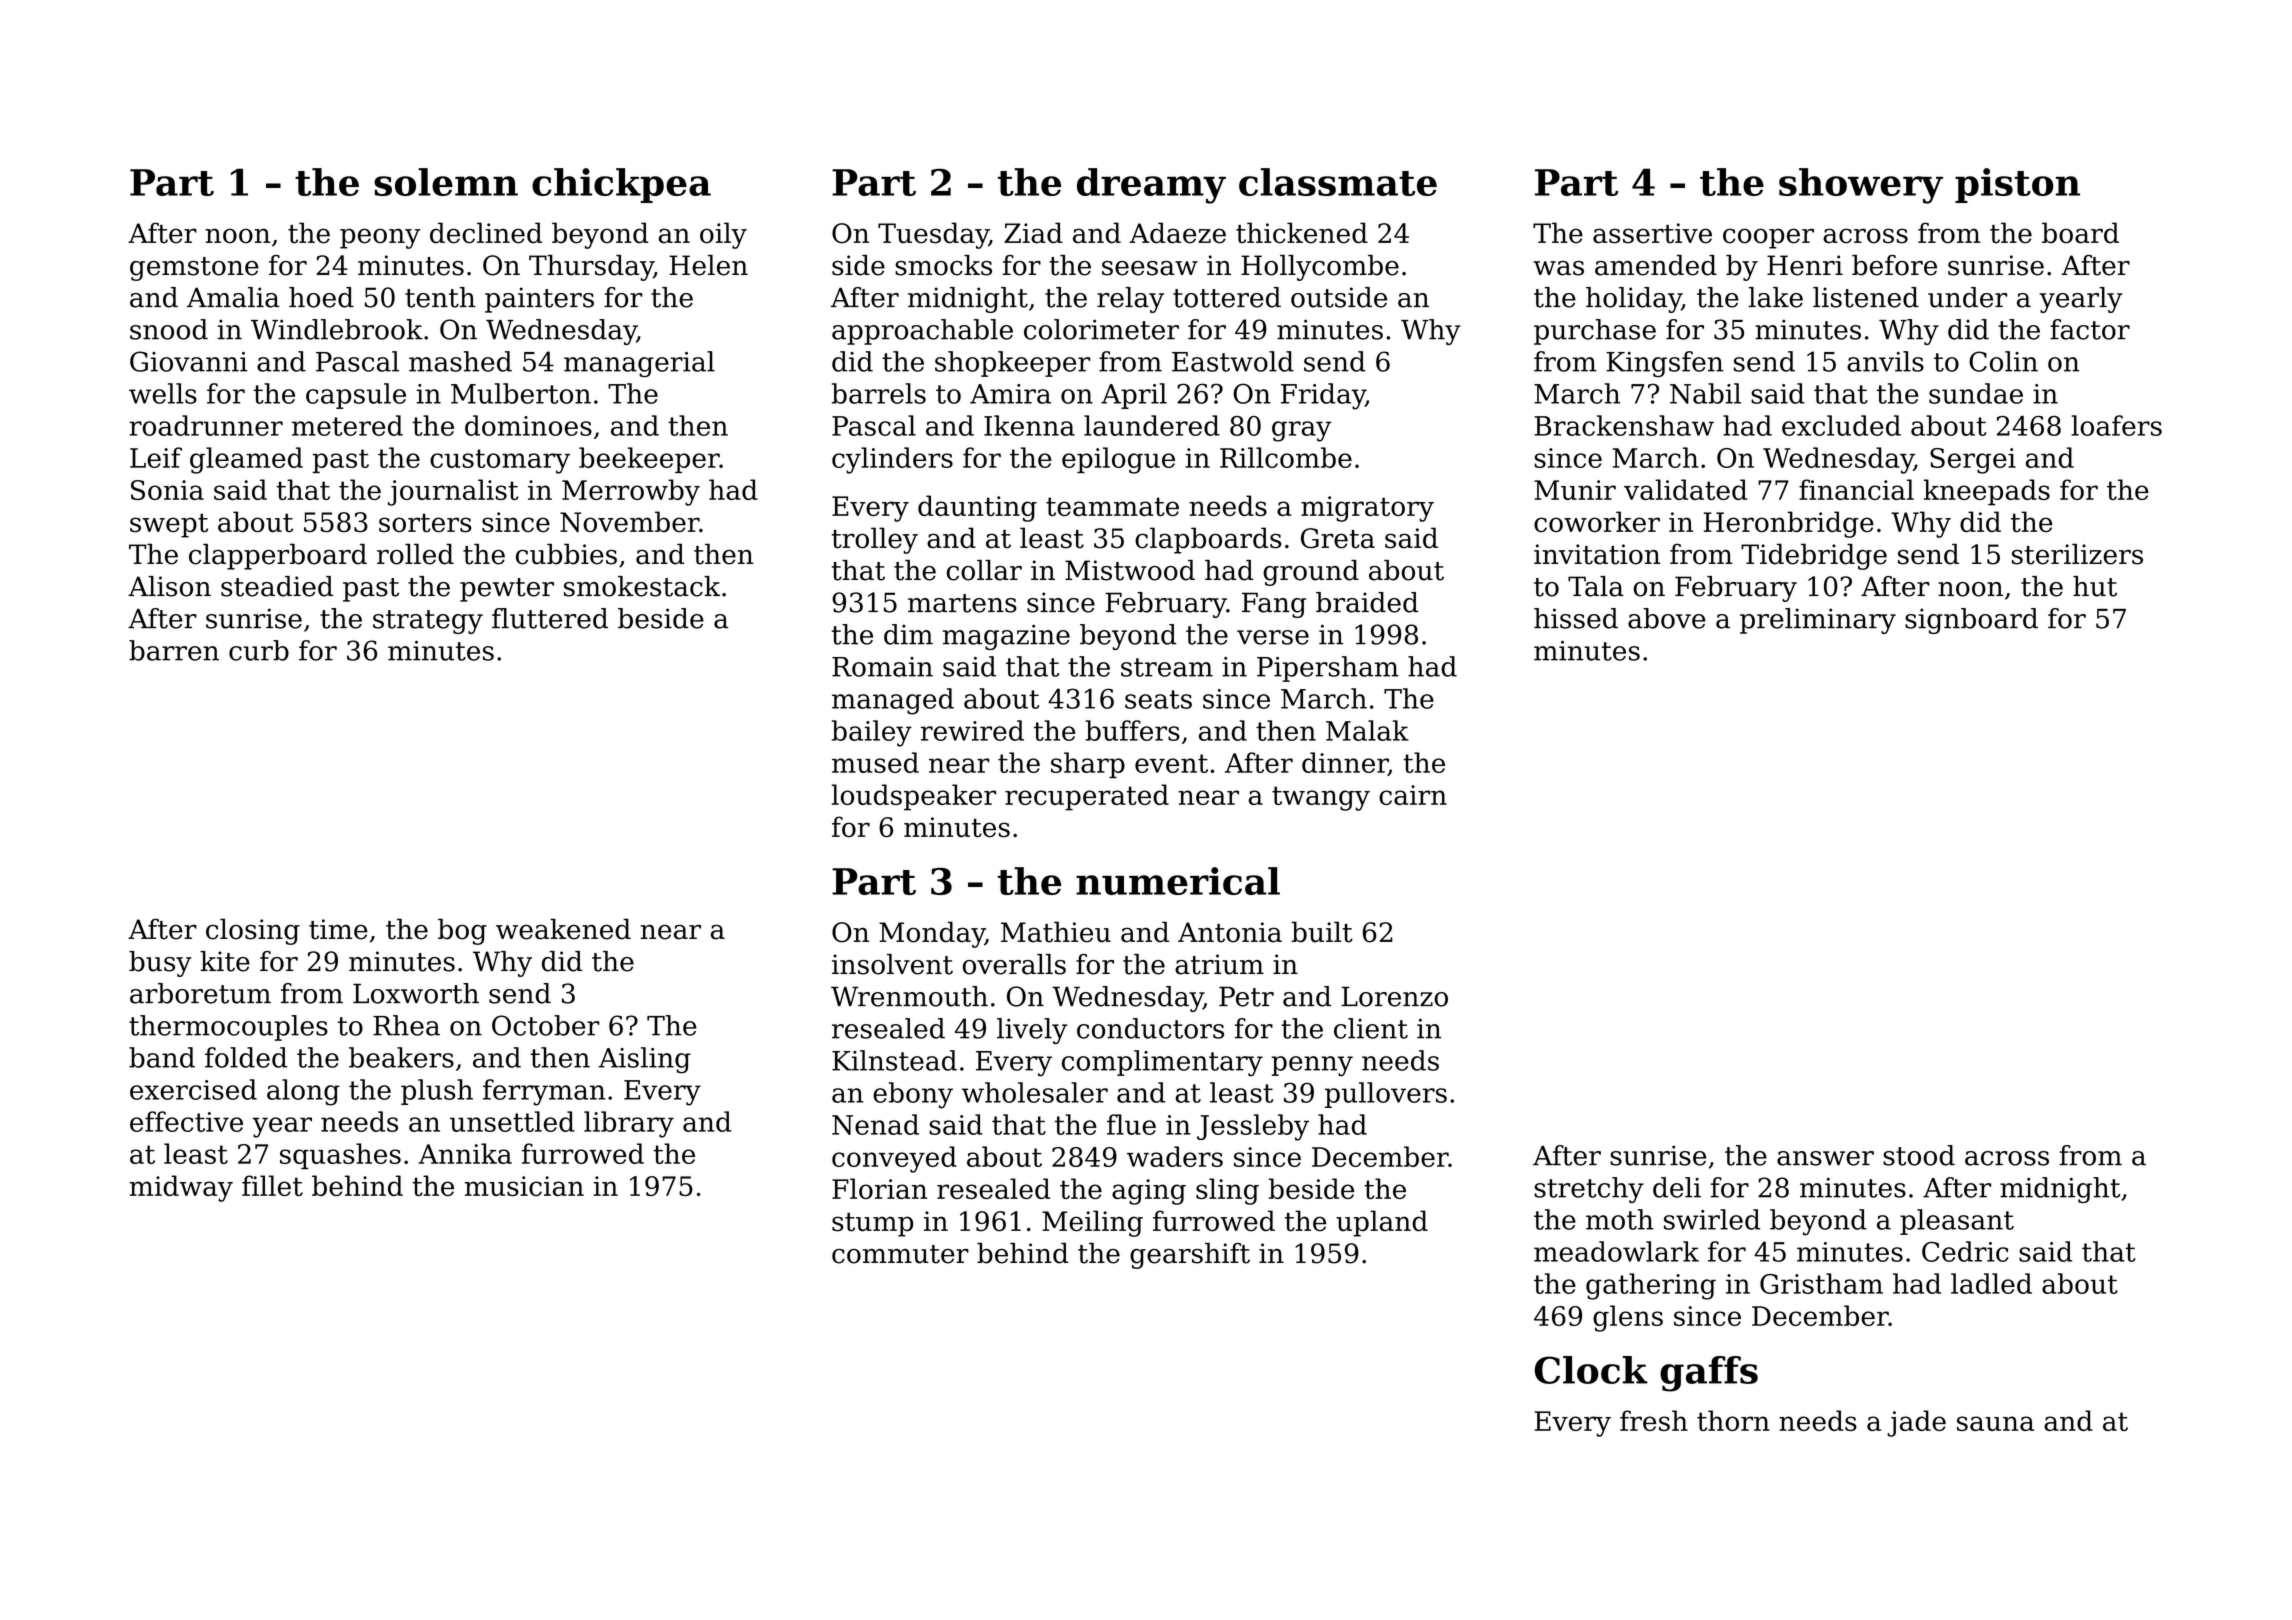  What do you see at coordinates (194, 269) in the screenshot?
I see `gemstone` at bounding box center [194, 269].
